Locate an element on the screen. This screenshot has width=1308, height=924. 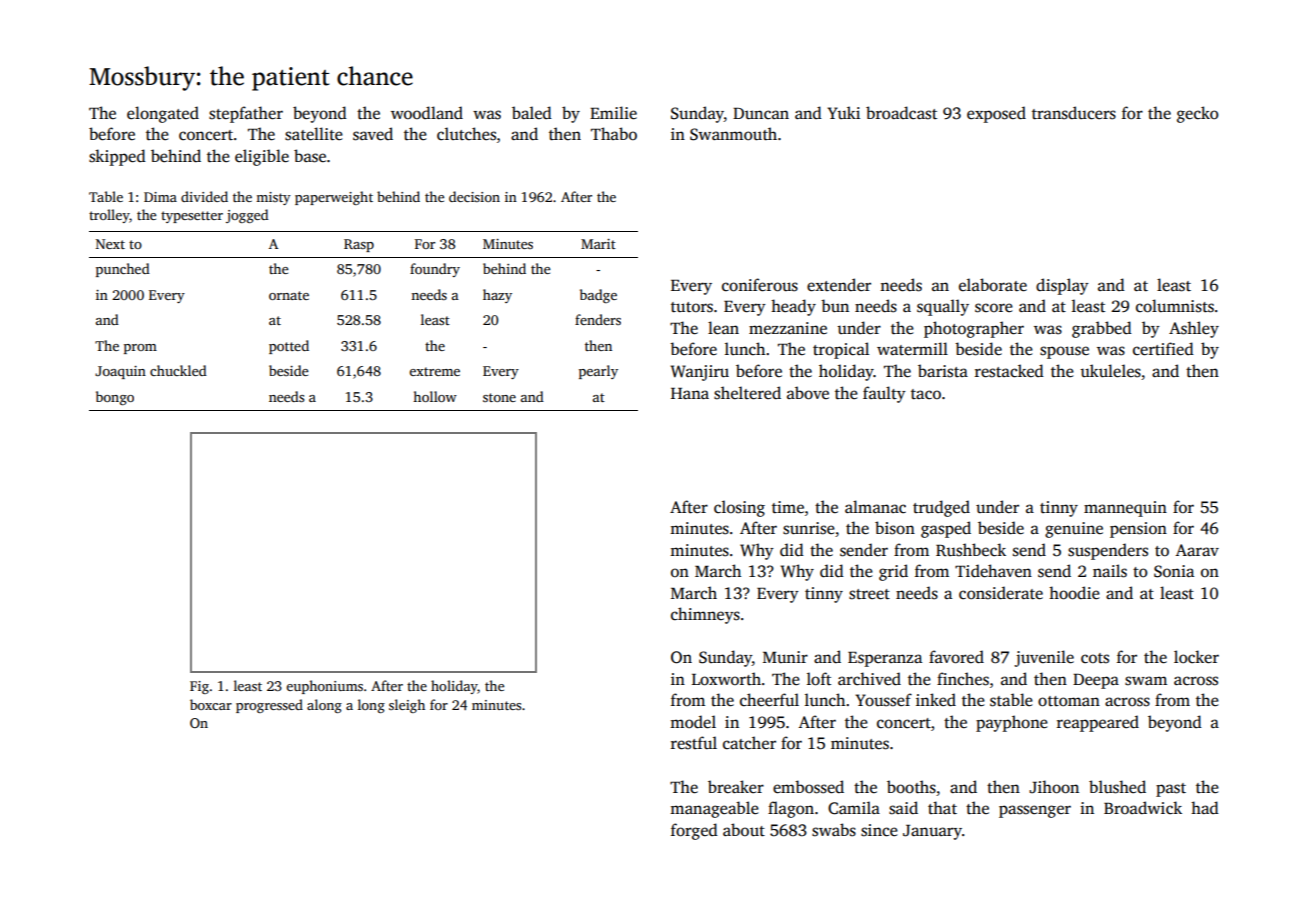
Hana is located at coordinates (690, 393).
